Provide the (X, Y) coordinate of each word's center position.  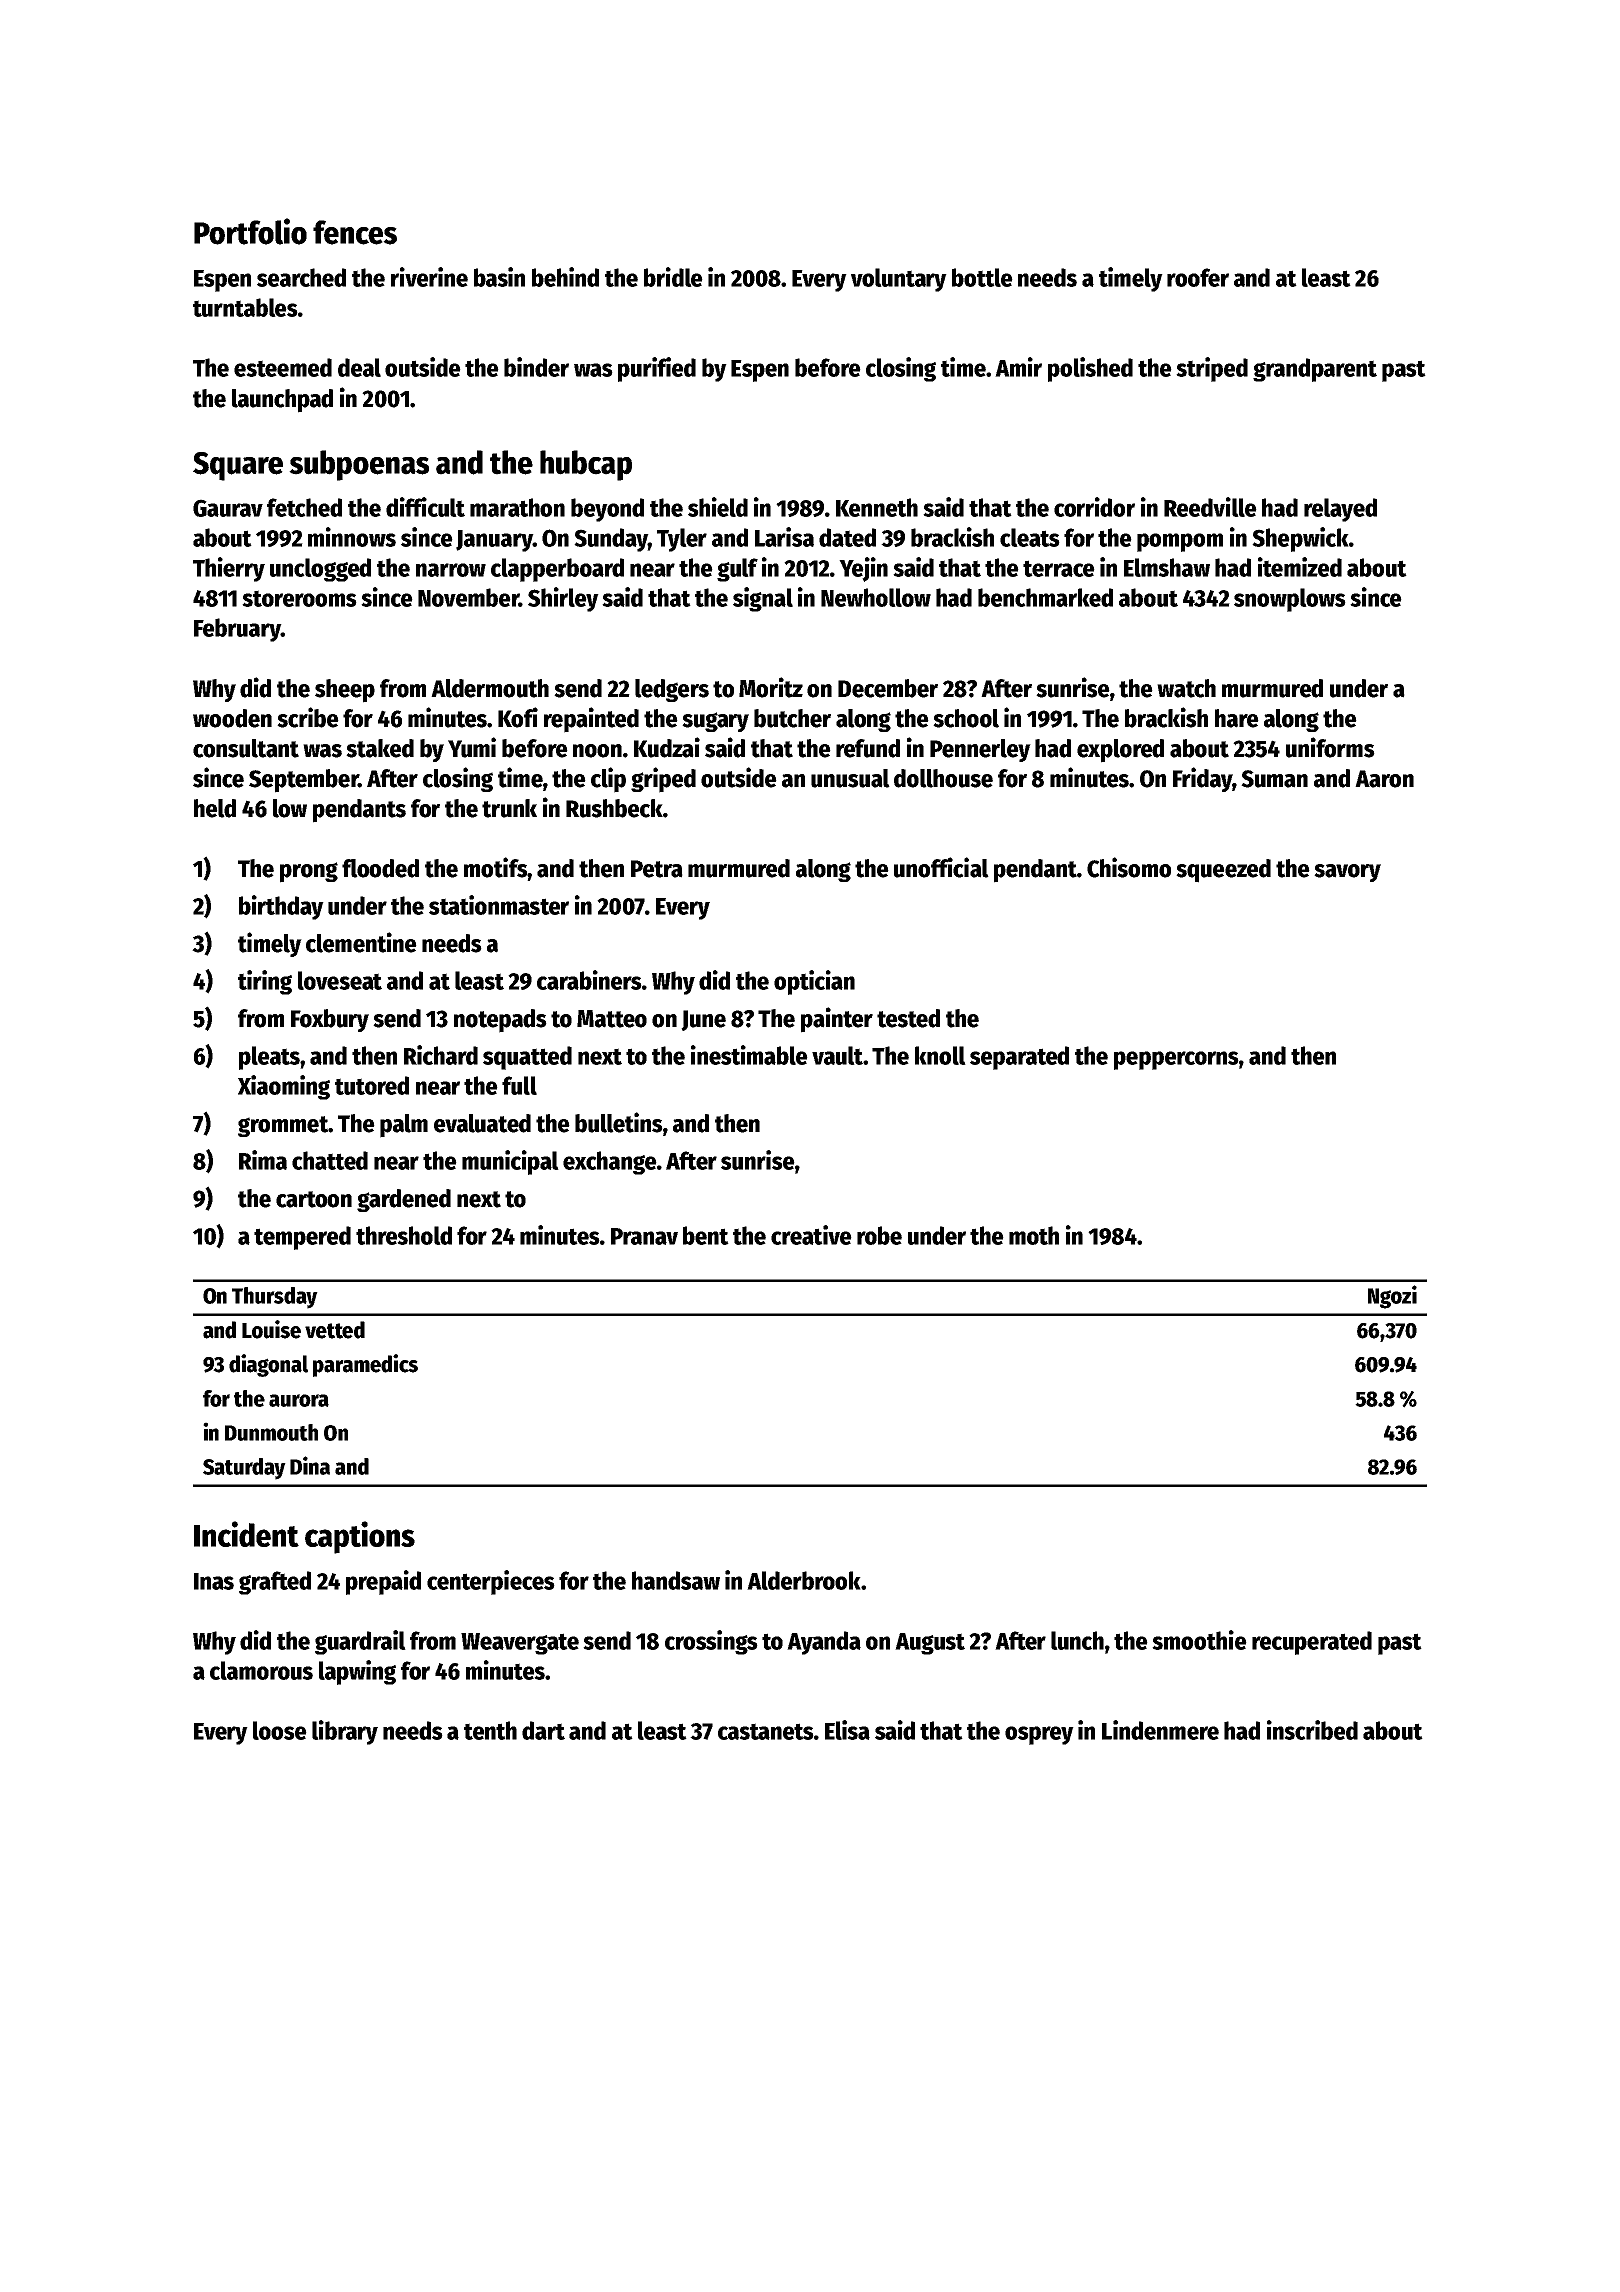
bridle (673, 277)
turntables (245, 307)
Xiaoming (284, 1087)
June (703, 1020)
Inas (214, 1581)
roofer (1198, 277)
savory (1347, 873)
